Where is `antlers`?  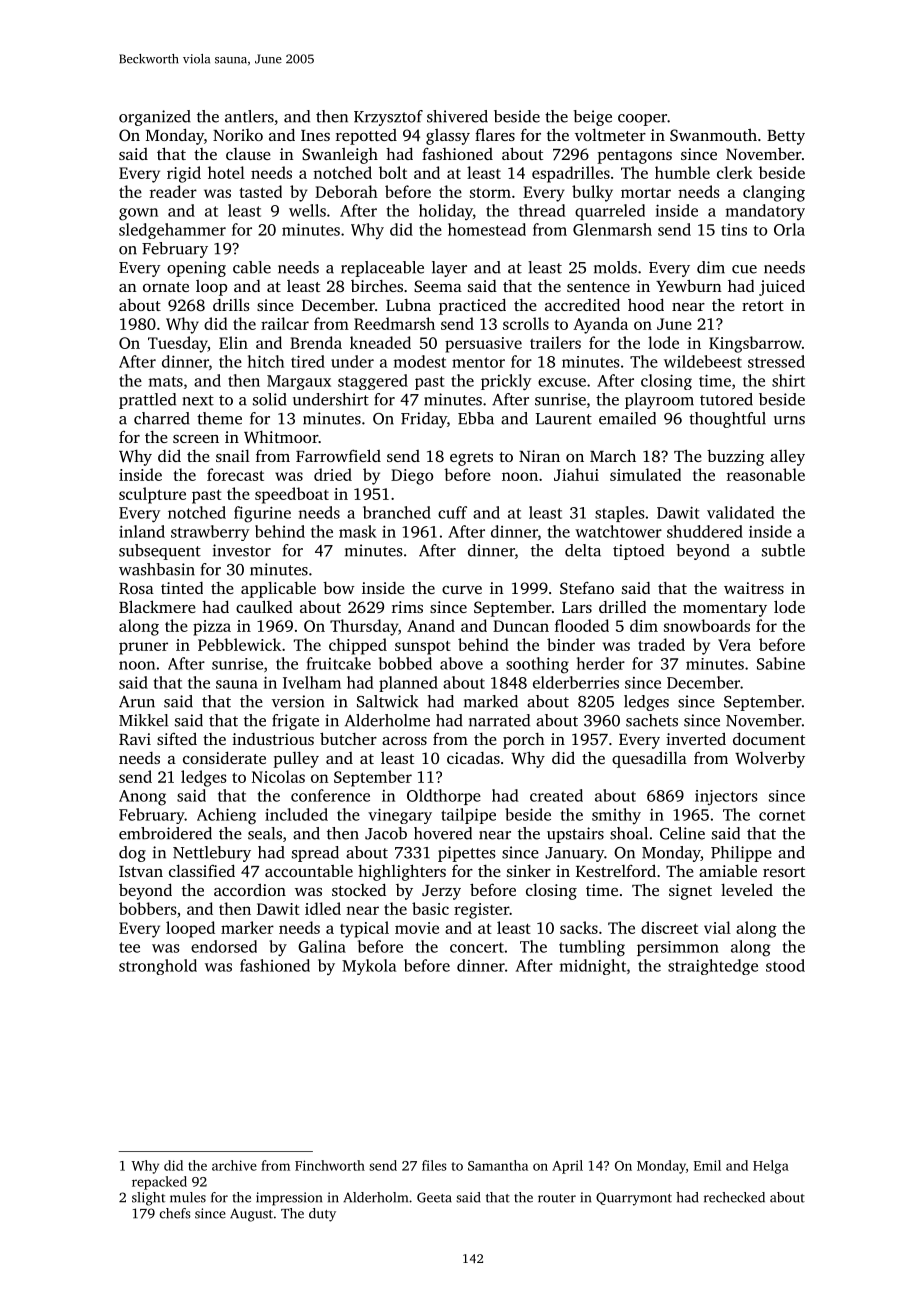 antlers is located at coordinates (249, 116).
